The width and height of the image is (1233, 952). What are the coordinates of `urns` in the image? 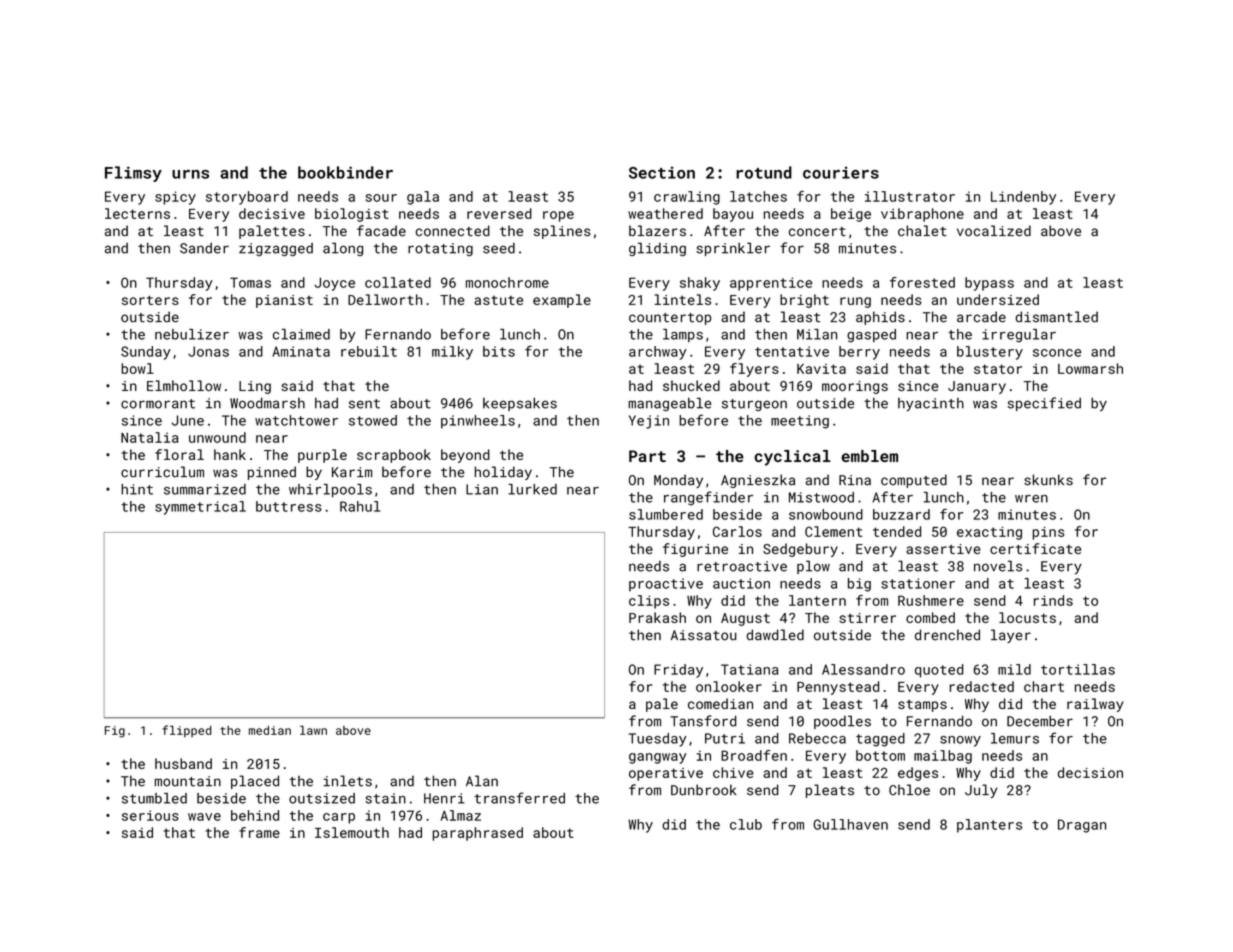 It's located at (190, 174).
